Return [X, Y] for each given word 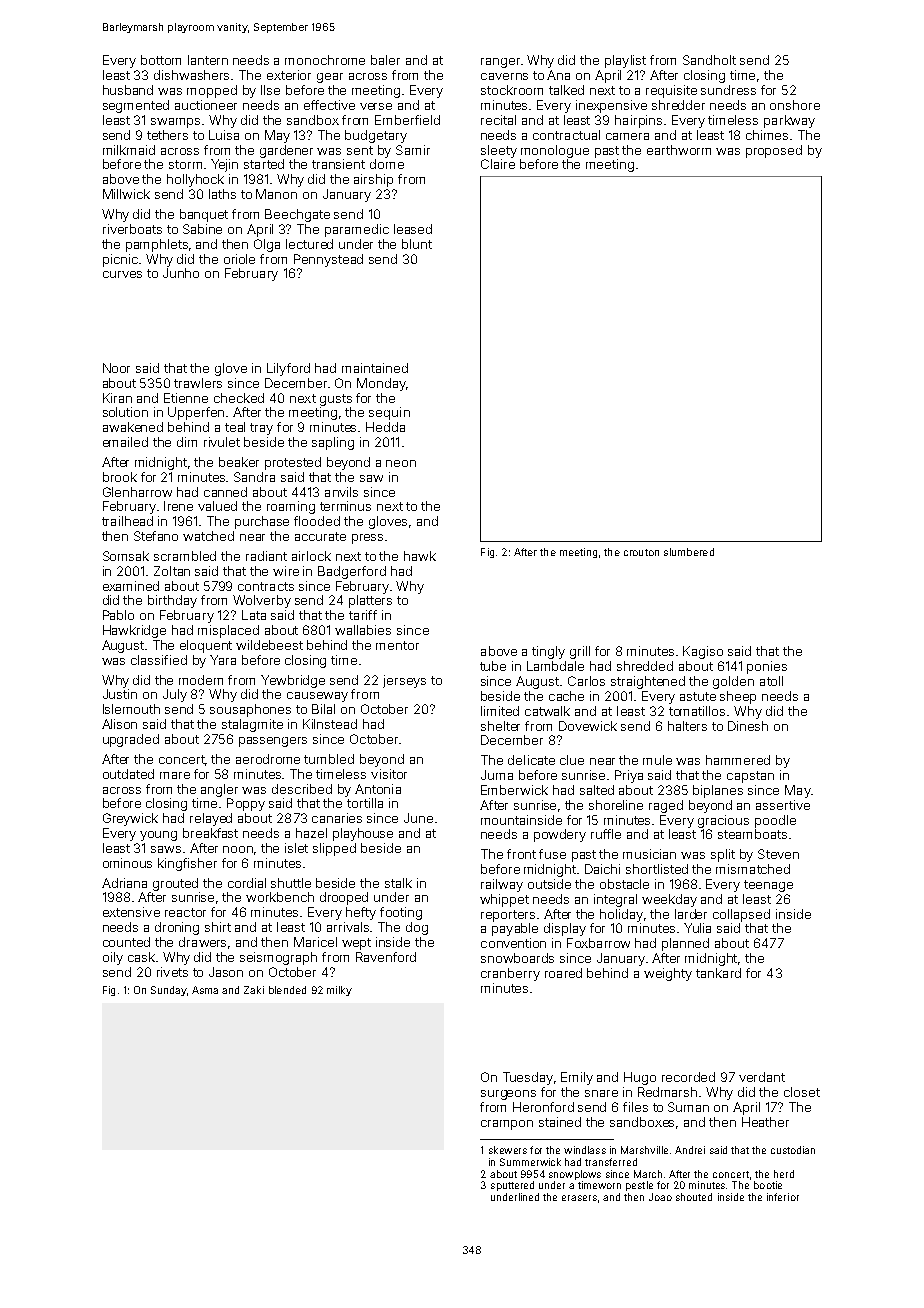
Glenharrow [137, 492]
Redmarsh [667, 1092]
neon [401, 463]
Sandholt [709, 60]
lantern [208, 60]
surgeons [508, 1095]
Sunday [169, 991]
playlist [625, 61]
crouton [641, 552]
